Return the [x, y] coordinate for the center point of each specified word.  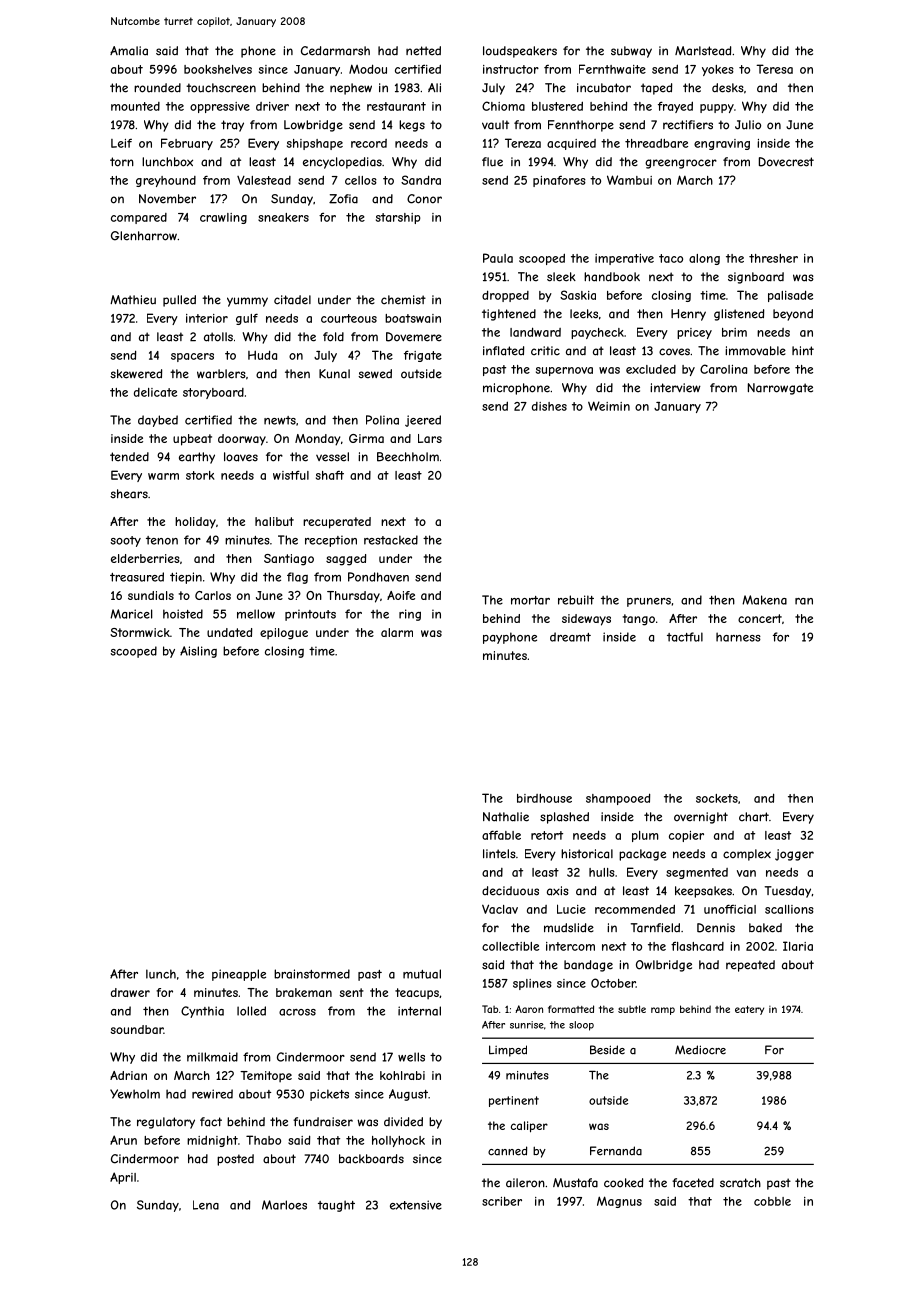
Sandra [421, 180]
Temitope [266, 1076]
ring [410, 615]
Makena [764, 600]
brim [734, 332]
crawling [223, 218]
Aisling [198, 652]
